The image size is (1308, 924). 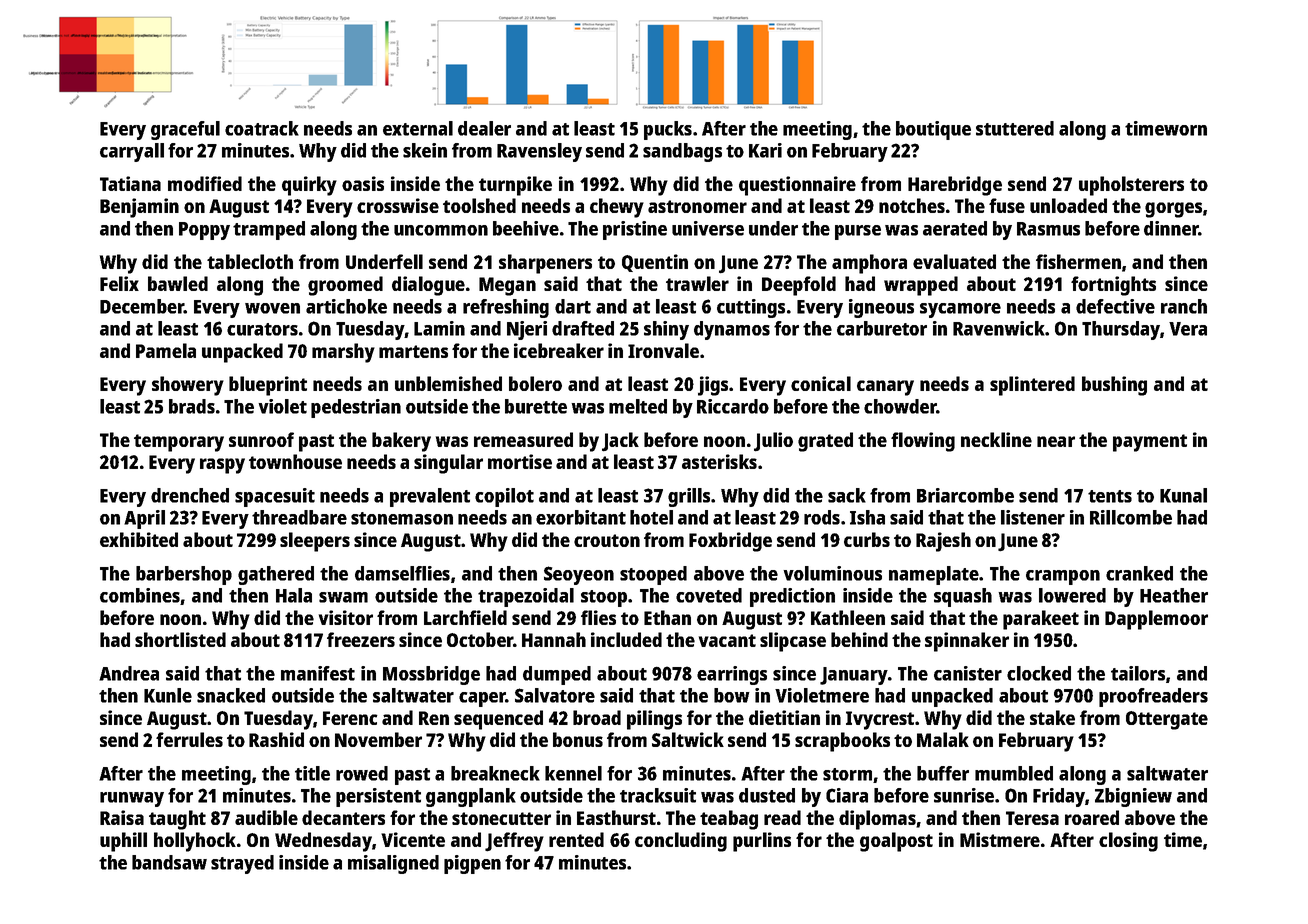 What do you see at coordinates (1138, 673) in the screenshot?
I see `tailors` at bounding box center [1138, 673].
